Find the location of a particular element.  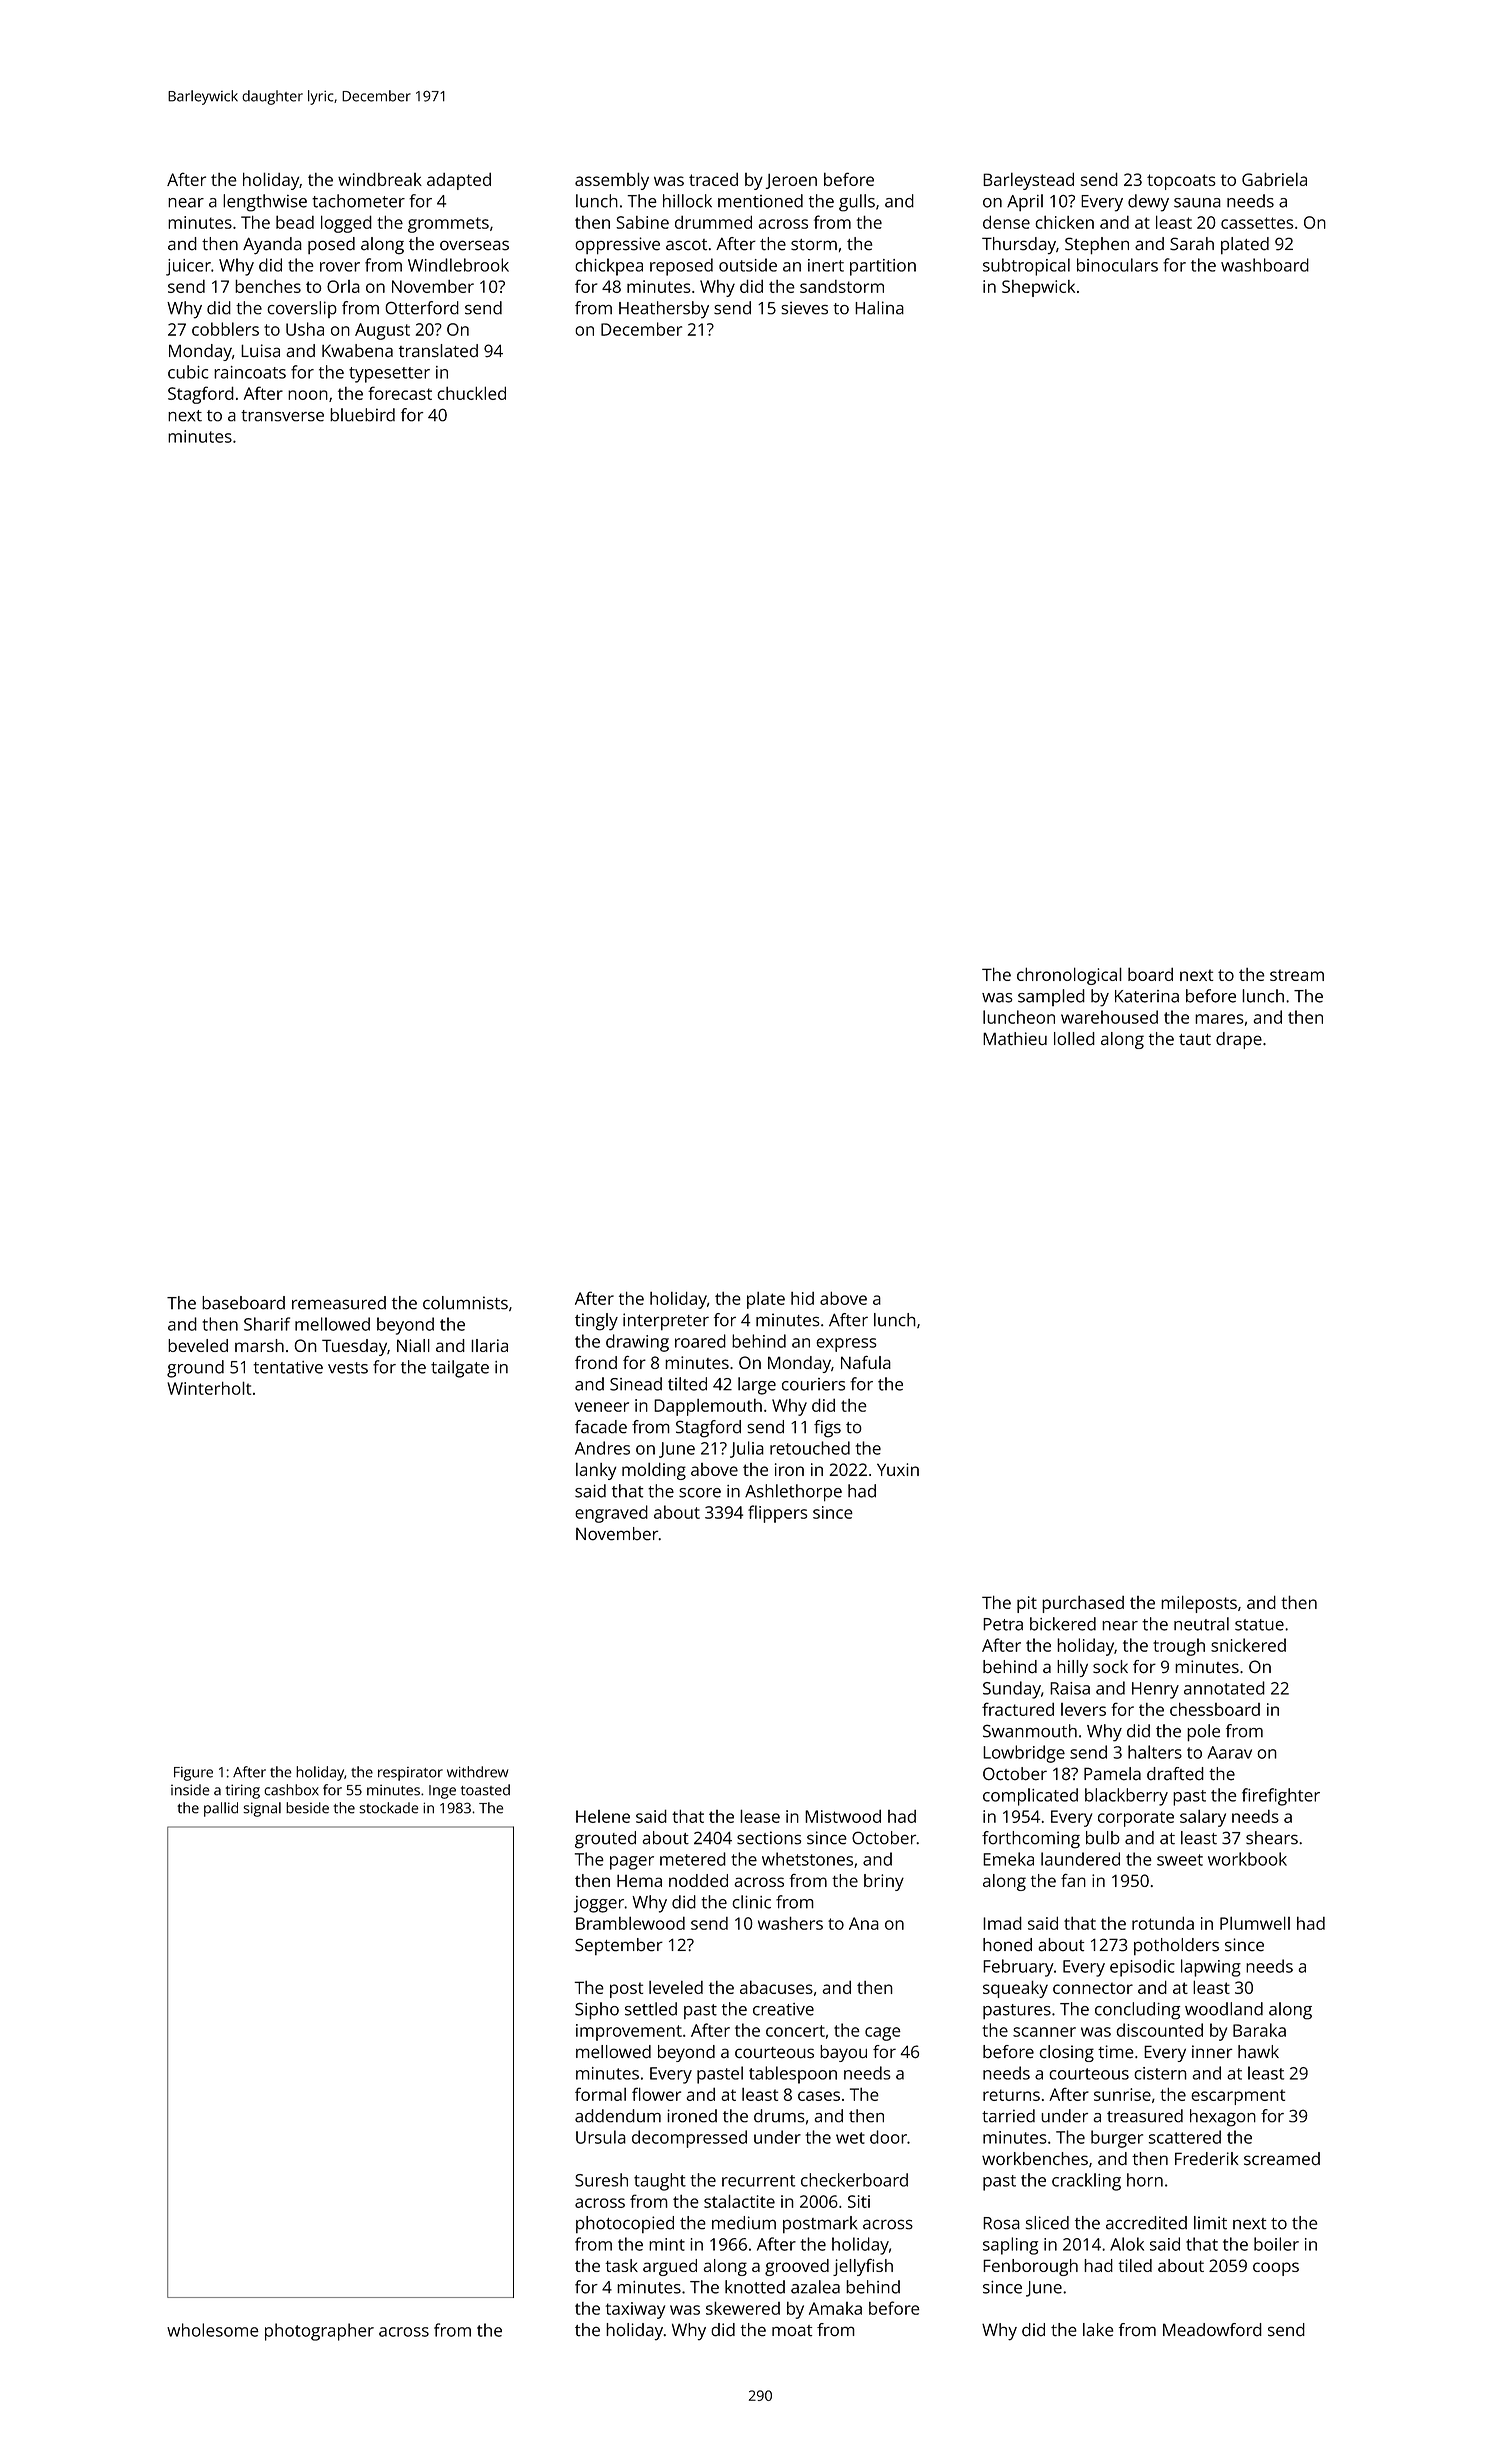

Petra is located at coordinates (1003, 1624).
